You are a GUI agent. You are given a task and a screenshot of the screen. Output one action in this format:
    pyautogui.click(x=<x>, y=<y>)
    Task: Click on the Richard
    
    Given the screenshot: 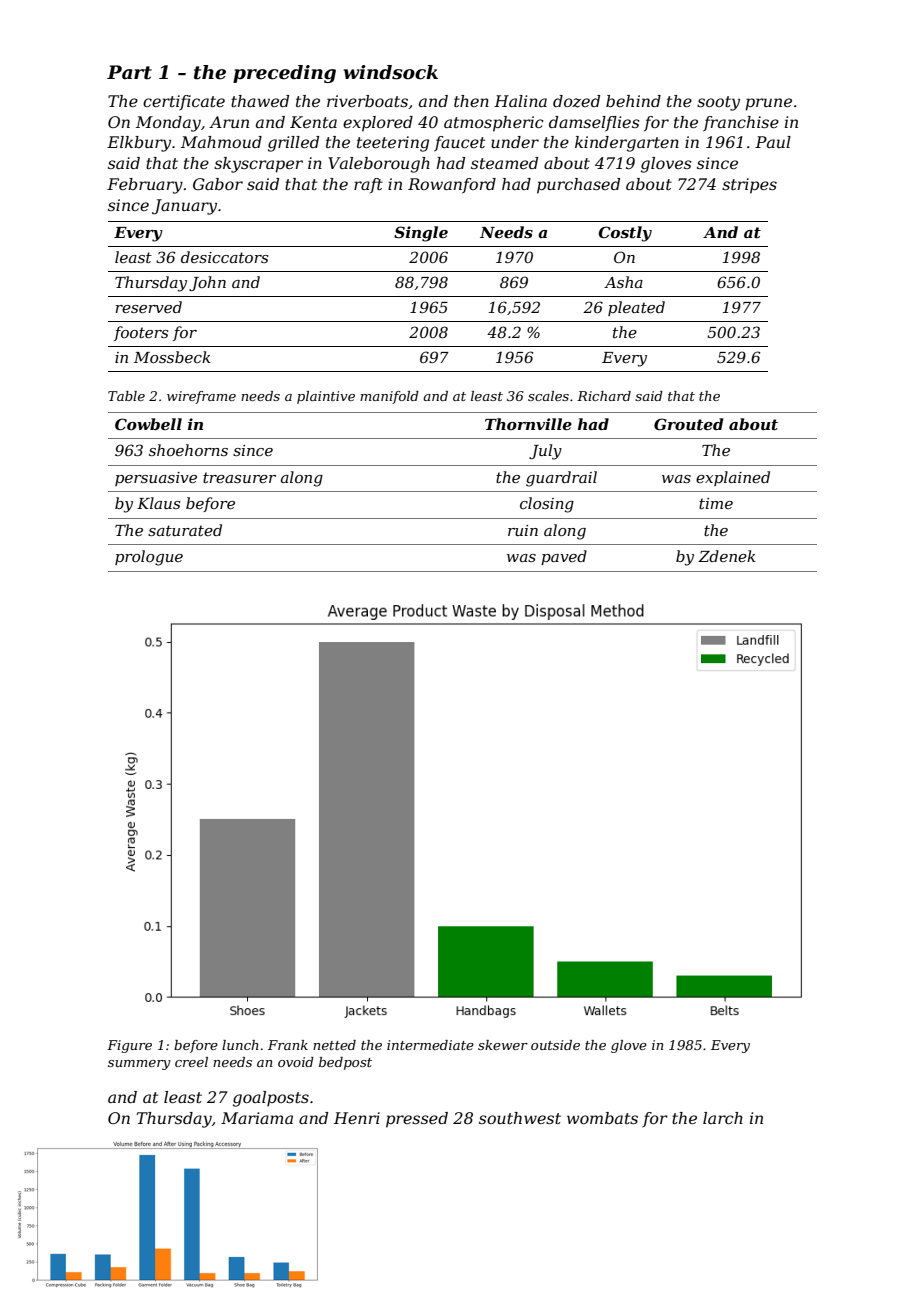 What is the action you would take?
    pyautogui.click(x=604, y=396)
